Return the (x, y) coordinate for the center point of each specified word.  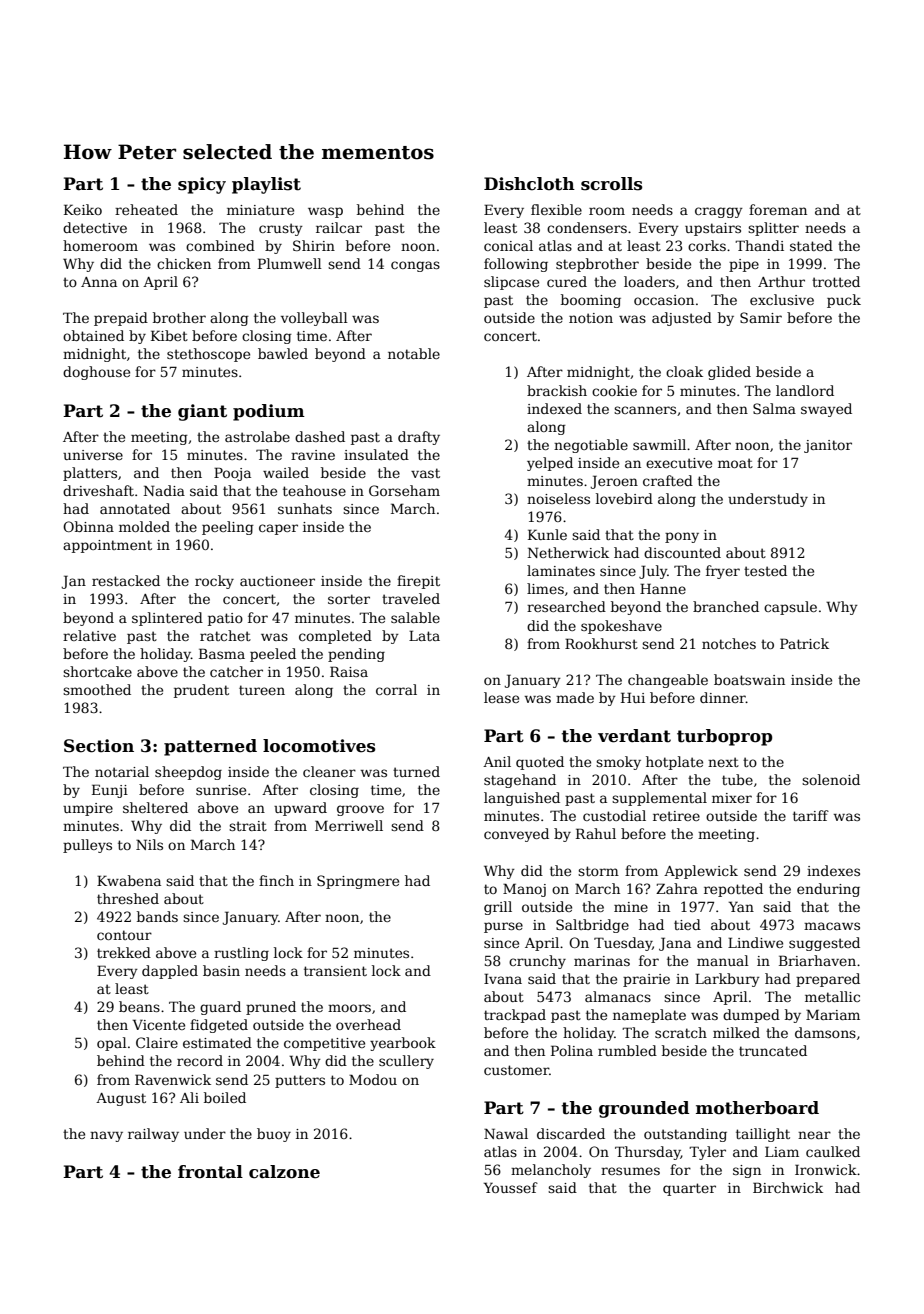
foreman (778, 209)
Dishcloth (529, 184)
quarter (689, 1189)
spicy (202, 185)
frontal (210, 1172)
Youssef (511, 1187)
